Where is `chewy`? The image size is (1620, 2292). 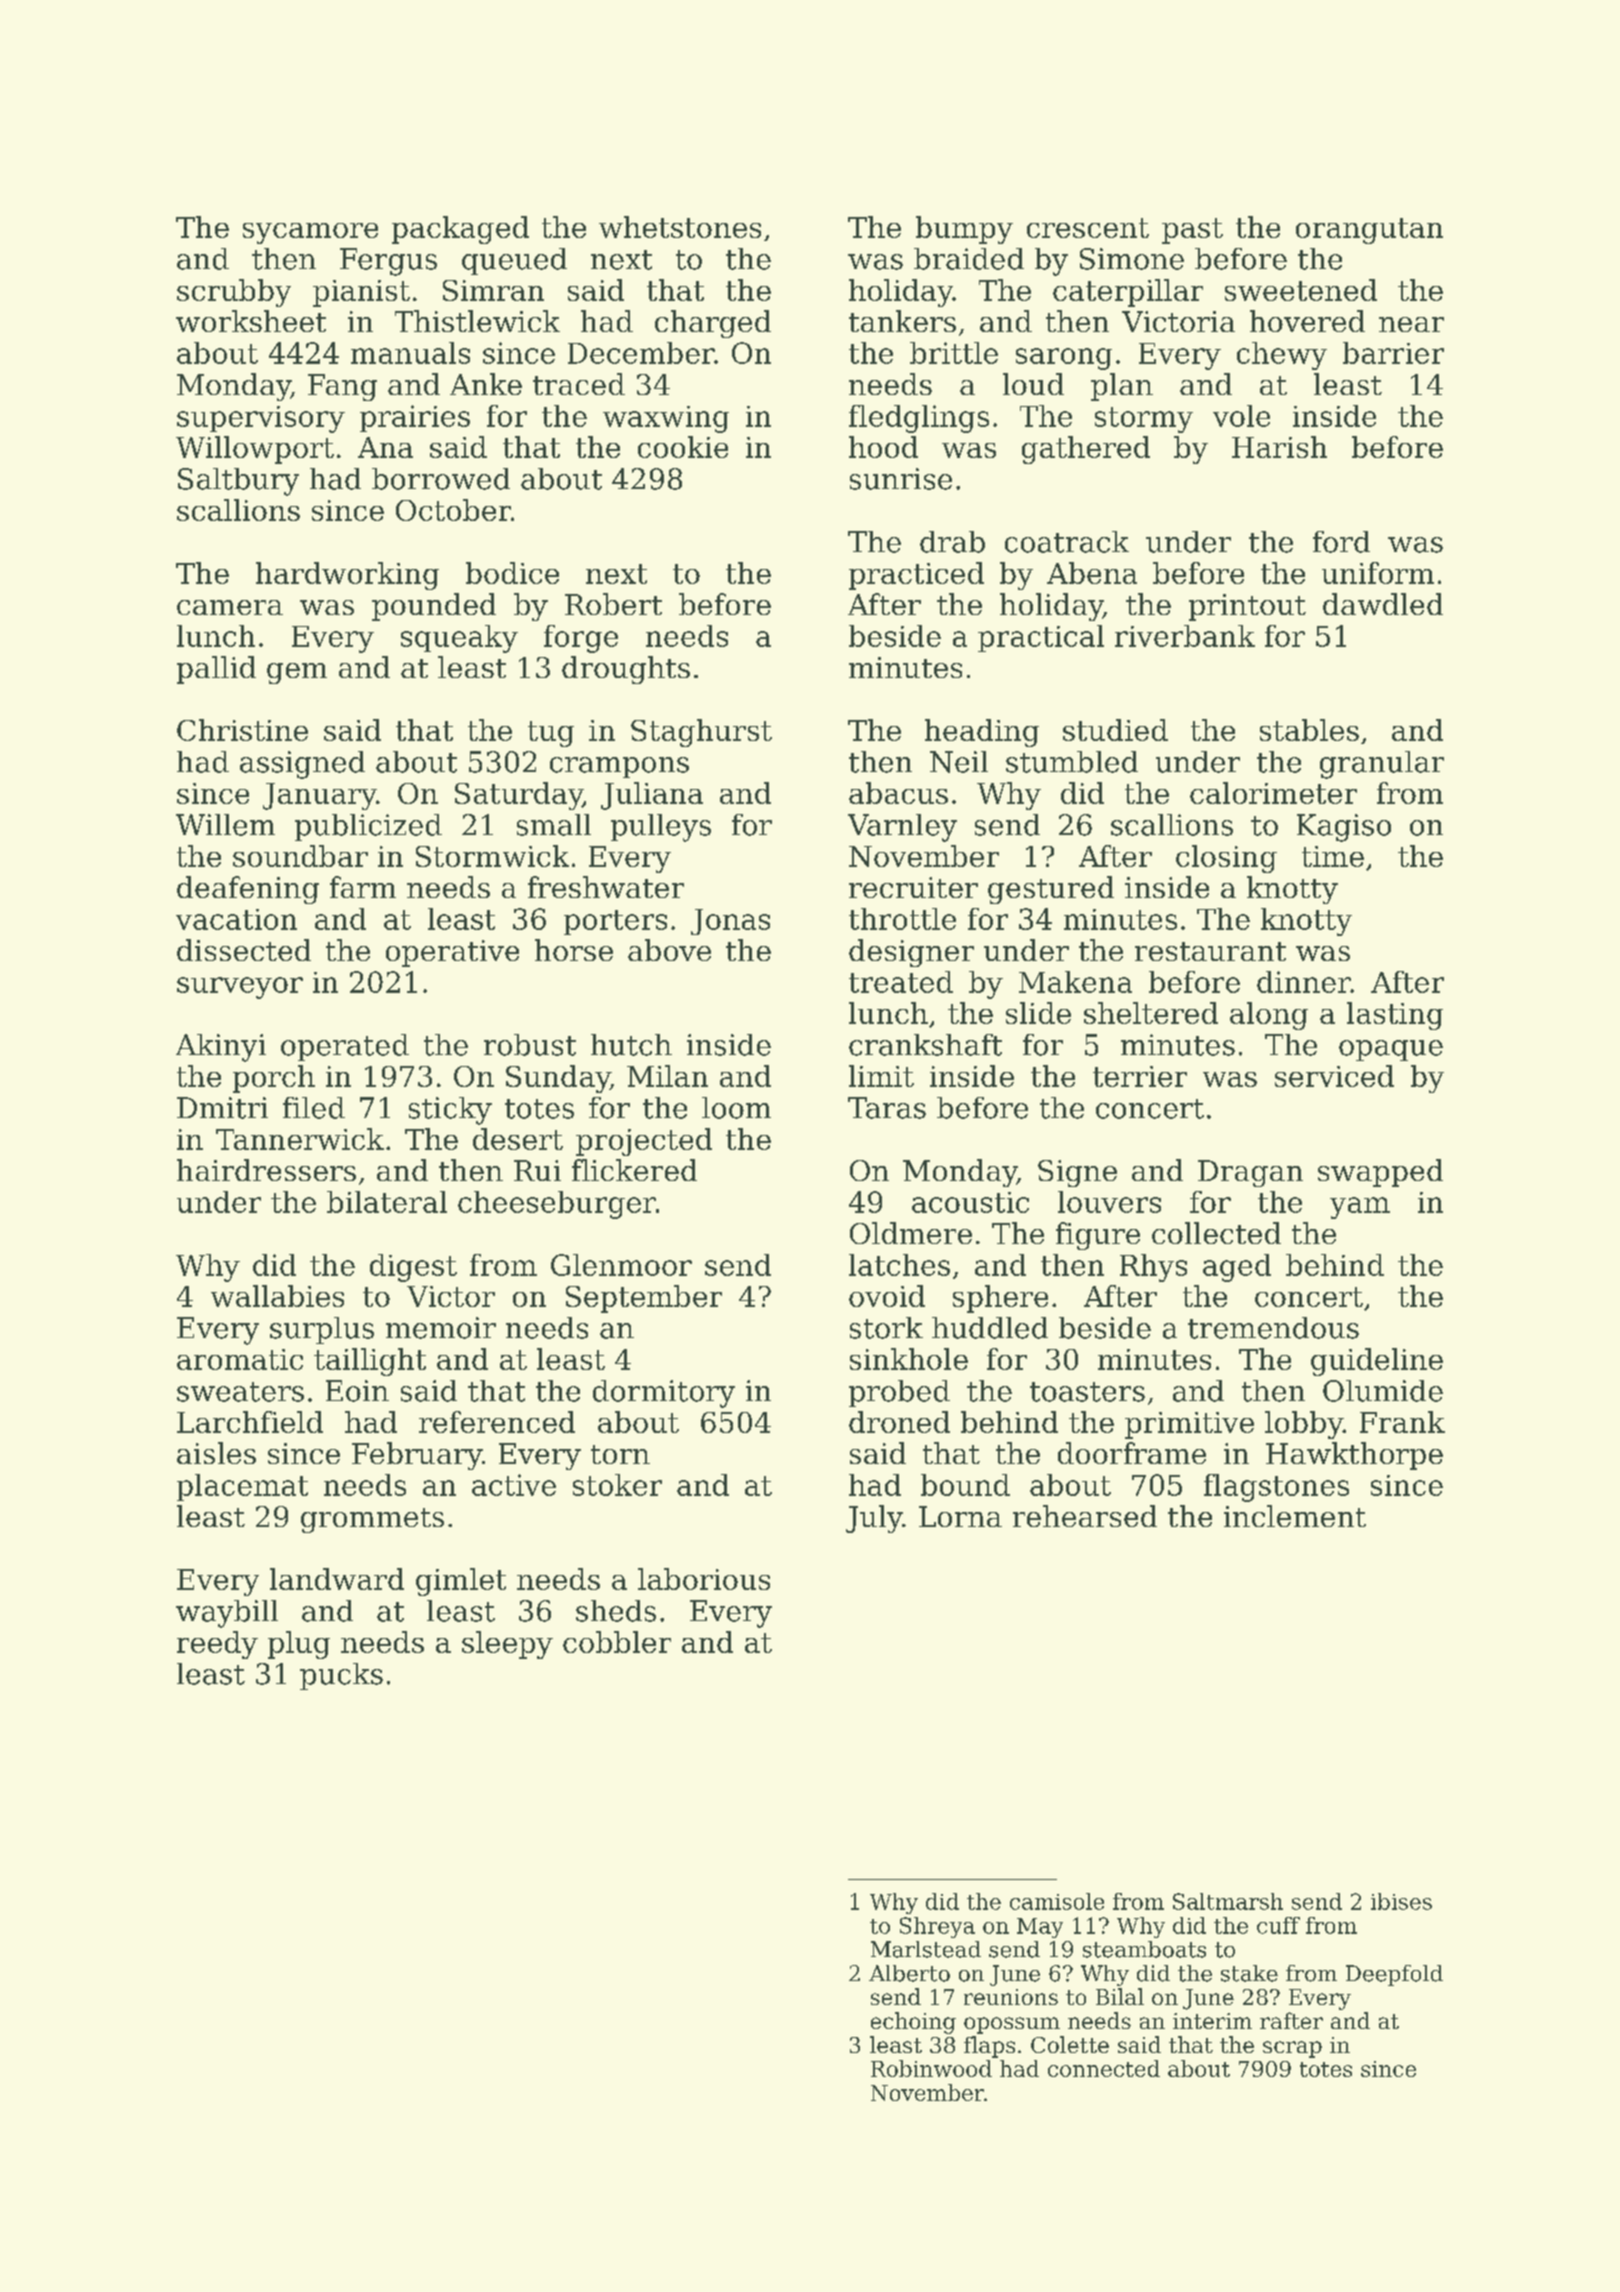
chewy is located at coordinates (1282, 356).
